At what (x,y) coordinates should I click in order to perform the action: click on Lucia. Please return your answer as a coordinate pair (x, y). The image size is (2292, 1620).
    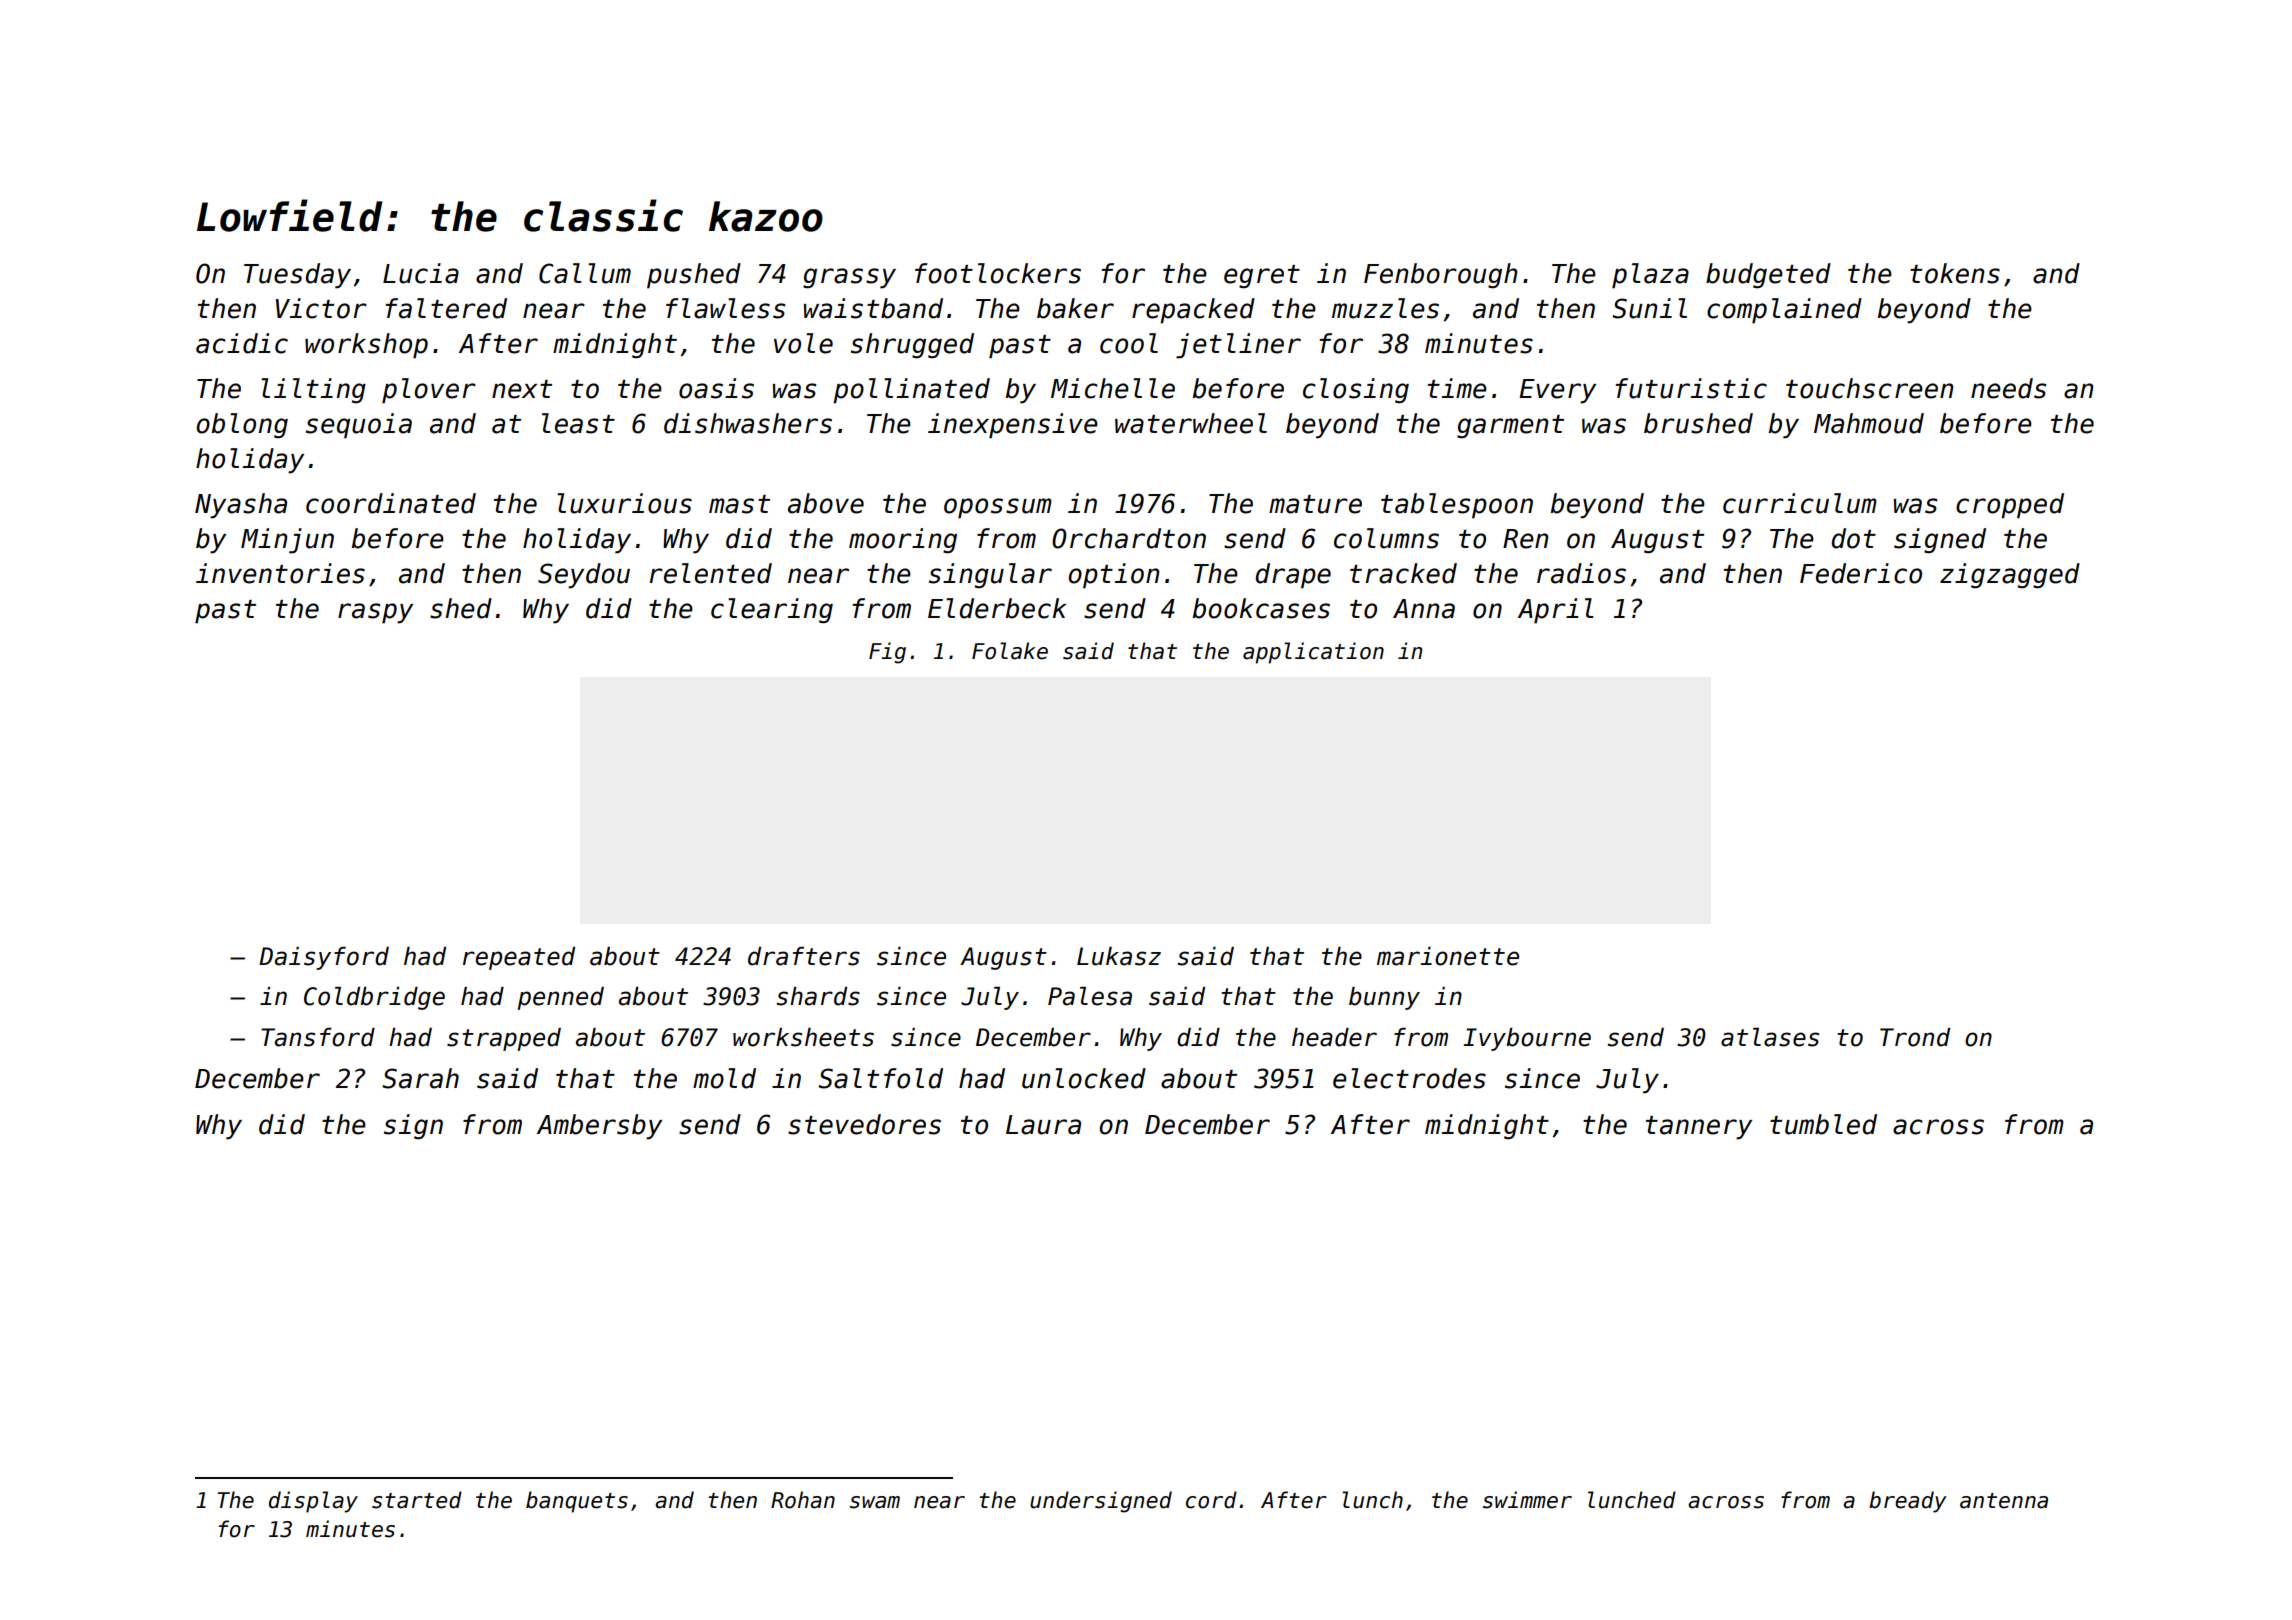
    Looking at the image, I should click on (421, 273).
